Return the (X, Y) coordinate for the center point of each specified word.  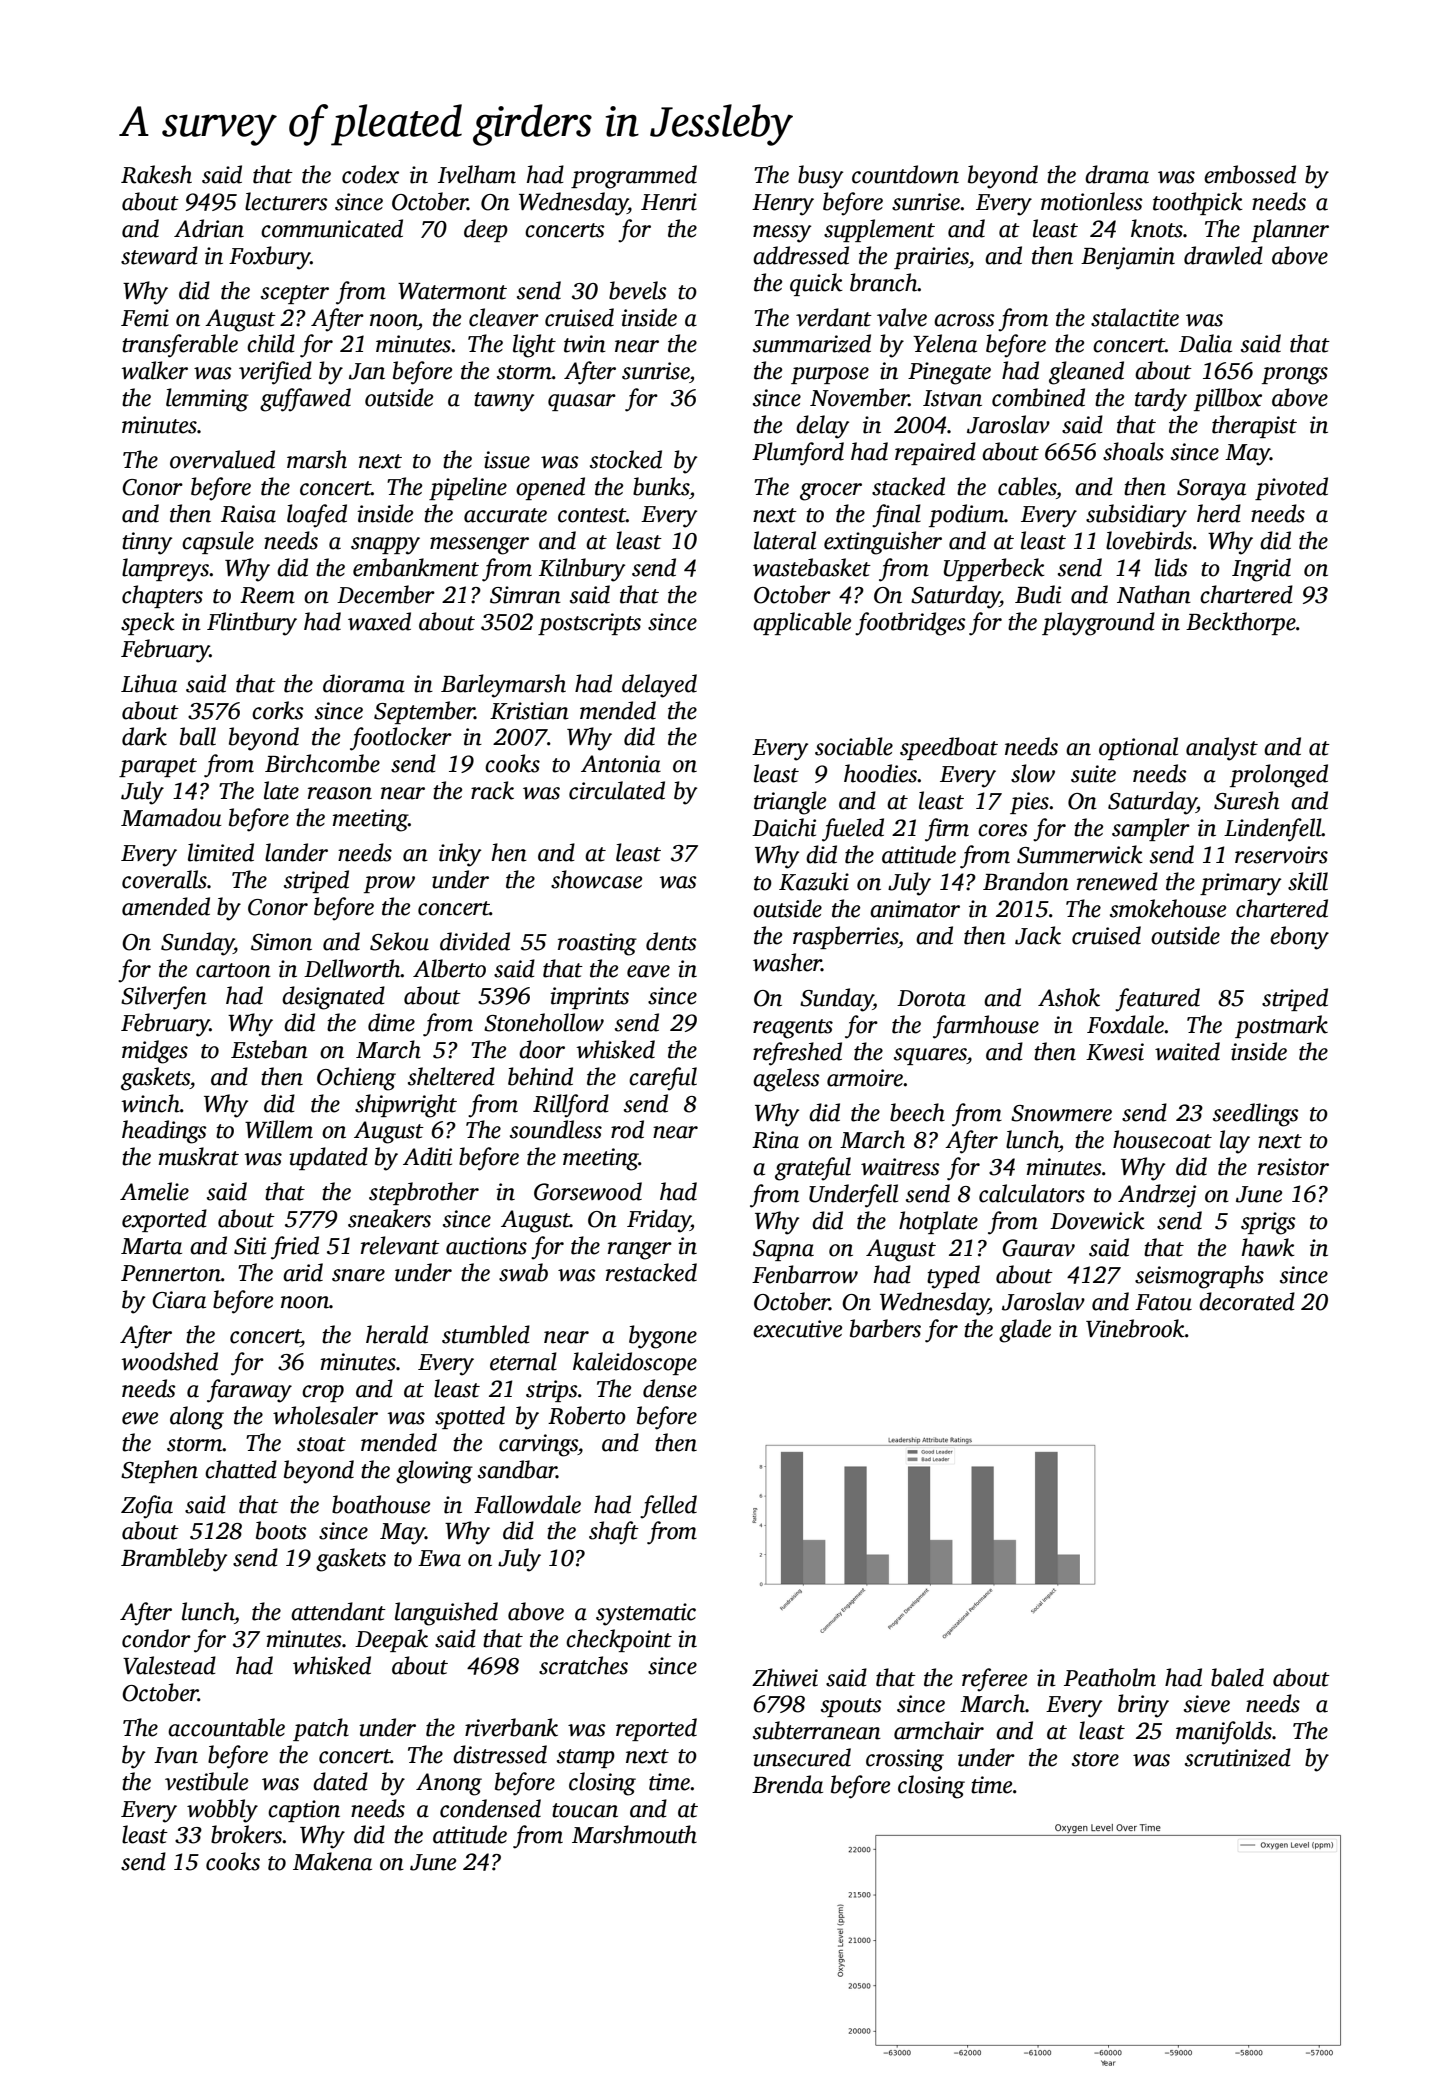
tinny (147, 543)
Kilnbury (582, 570)
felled (668, 1507)
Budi (1038, 594)
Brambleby (174, 1560)
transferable (180, 346)
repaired (935, 453)
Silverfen (164, 998)
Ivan (176, 1755)
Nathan (1154, 594)
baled (1237, 1677)
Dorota (931, 998)
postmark (1281, 1026)
